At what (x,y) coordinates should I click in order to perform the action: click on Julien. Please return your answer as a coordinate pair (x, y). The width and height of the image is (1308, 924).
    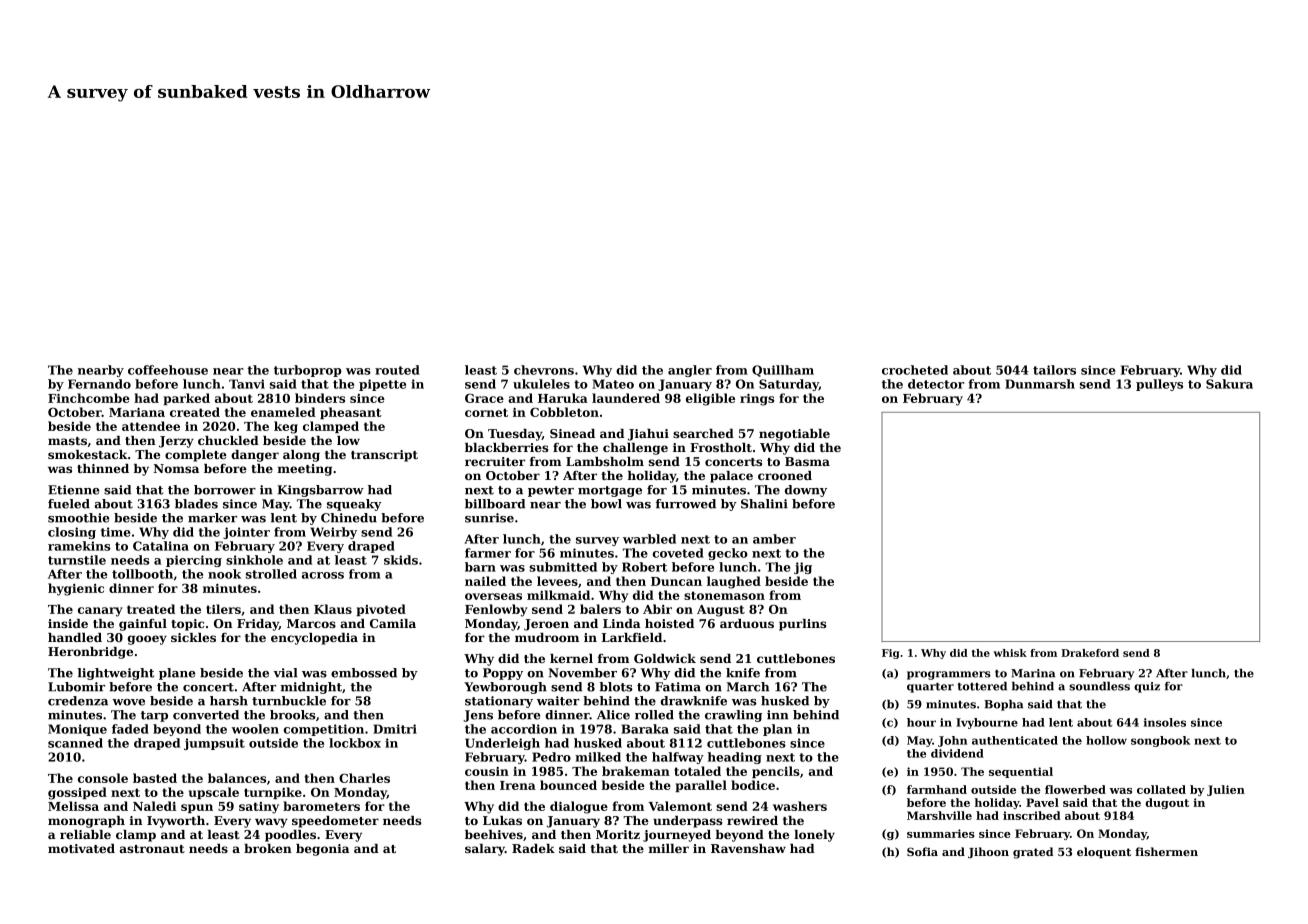
    Looking at the image, I should click on (1226, 790).
